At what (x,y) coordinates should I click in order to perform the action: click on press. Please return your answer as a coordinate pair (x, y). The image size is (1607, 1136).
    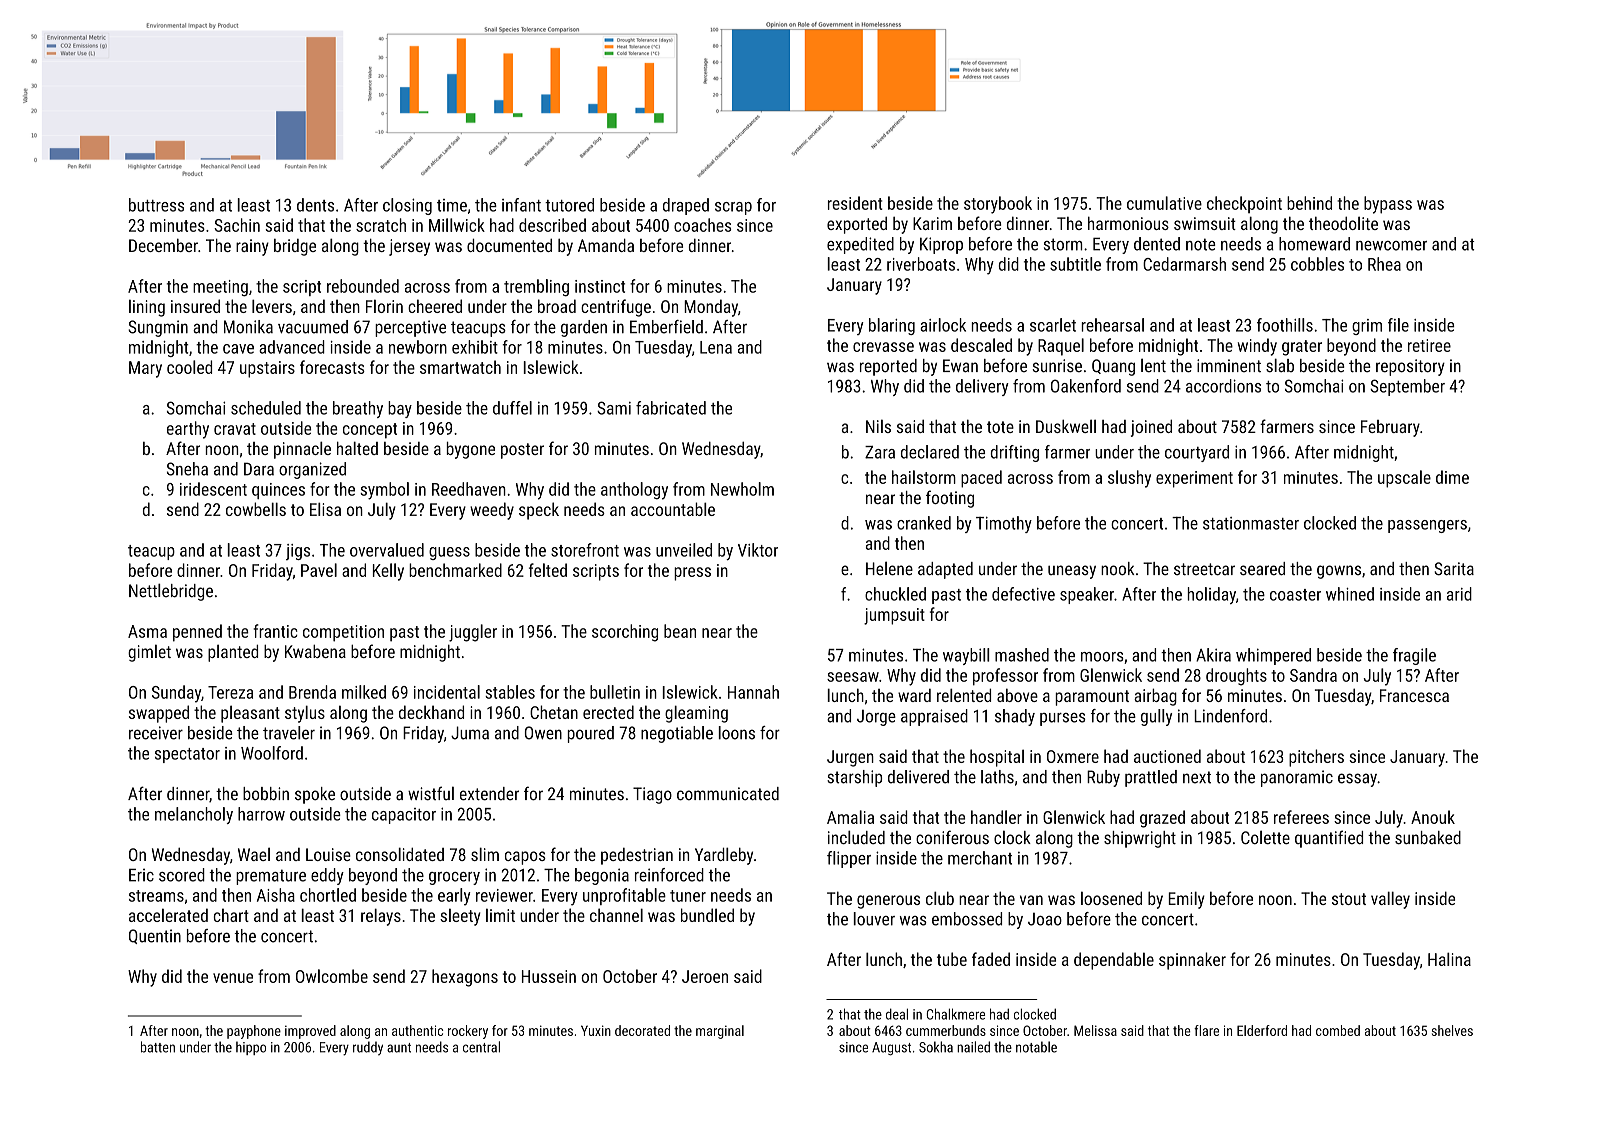
    Looking at the image, I should click on (692, 574).
